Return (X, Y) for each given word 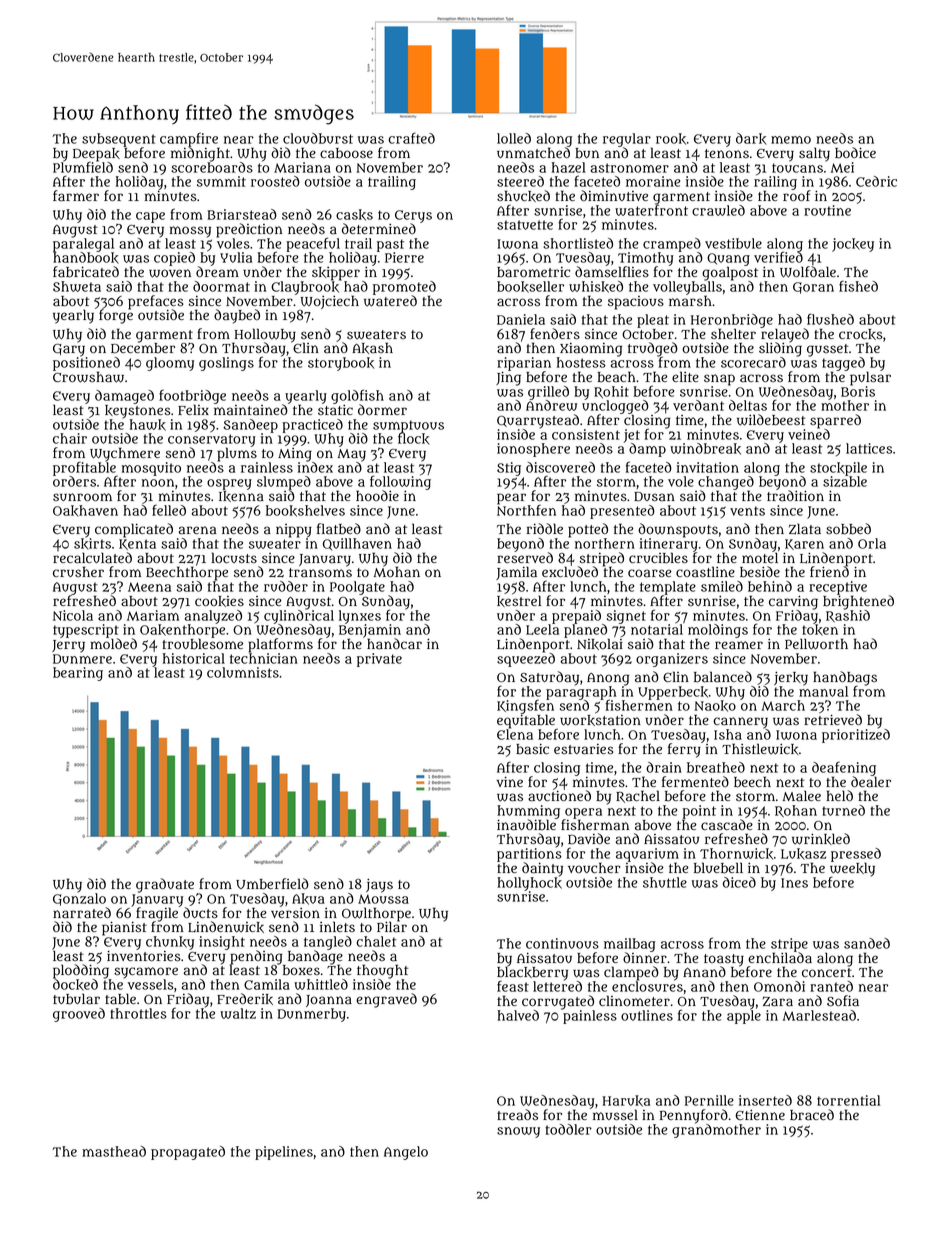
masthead (114, 1151)
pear (511, 499)
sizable (845, 481)
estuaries (584, 749)
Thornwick (736, 854)
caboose (346, 153)
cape (150, 217)
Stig (509, 469)
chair (70, 438)
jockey (853, 245)
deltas (748, 405)
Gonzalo (79, 899)
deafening (844, 768)
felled (169, 510)
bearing (78, 674)
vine (510, 781)
